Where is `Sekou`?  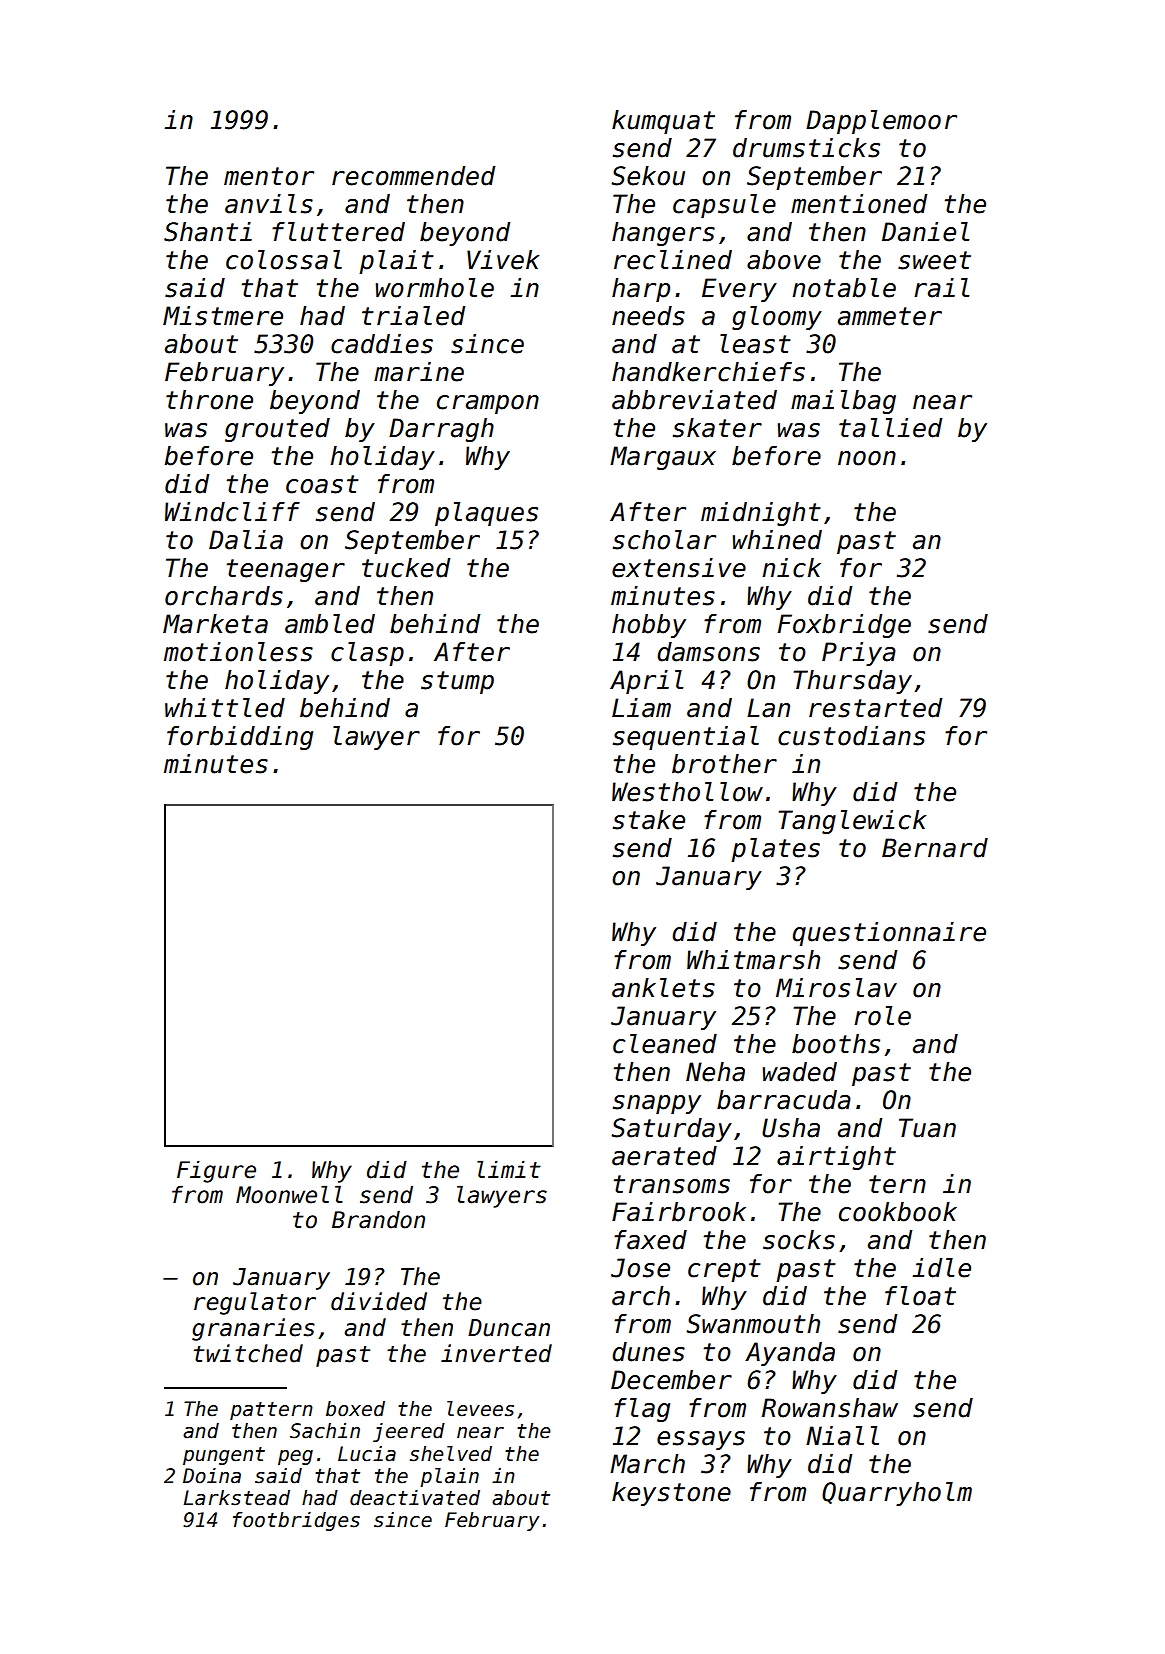
Sekou is located at coordinates (648, 176).
